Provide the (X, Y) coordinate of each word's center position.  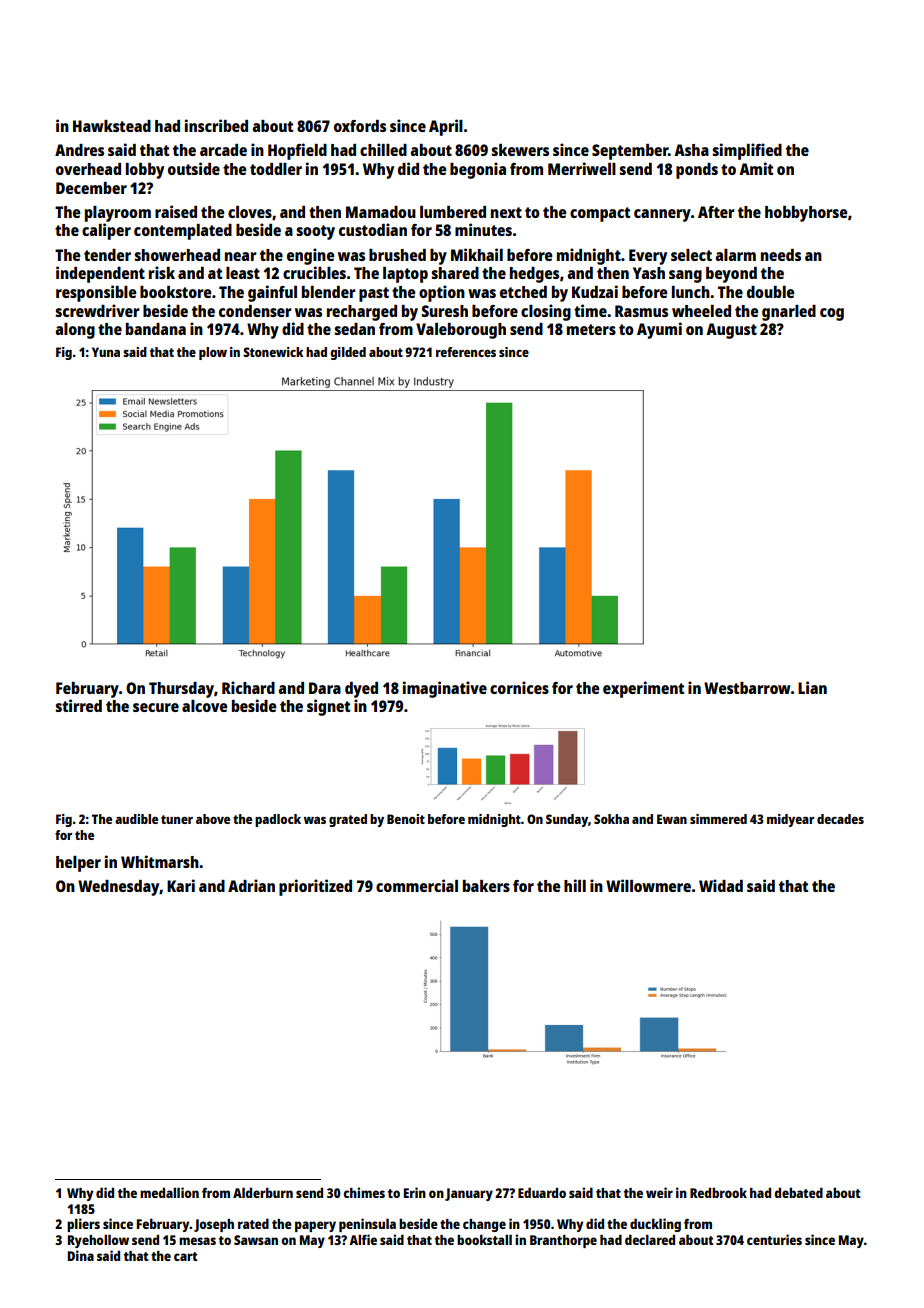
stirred (78, 705)
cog (832, 314)
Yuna (106, 352)
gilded (348, 353)
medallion (169, 1192)
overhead (88, 169)
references (466, 352)
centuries (774, 1239)
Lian (812, 687)
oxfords (360, 126)
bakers (486, 886)
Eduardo (542, 1192)
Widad (721, 885)
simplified (747, 151)
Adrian (251, 885)
